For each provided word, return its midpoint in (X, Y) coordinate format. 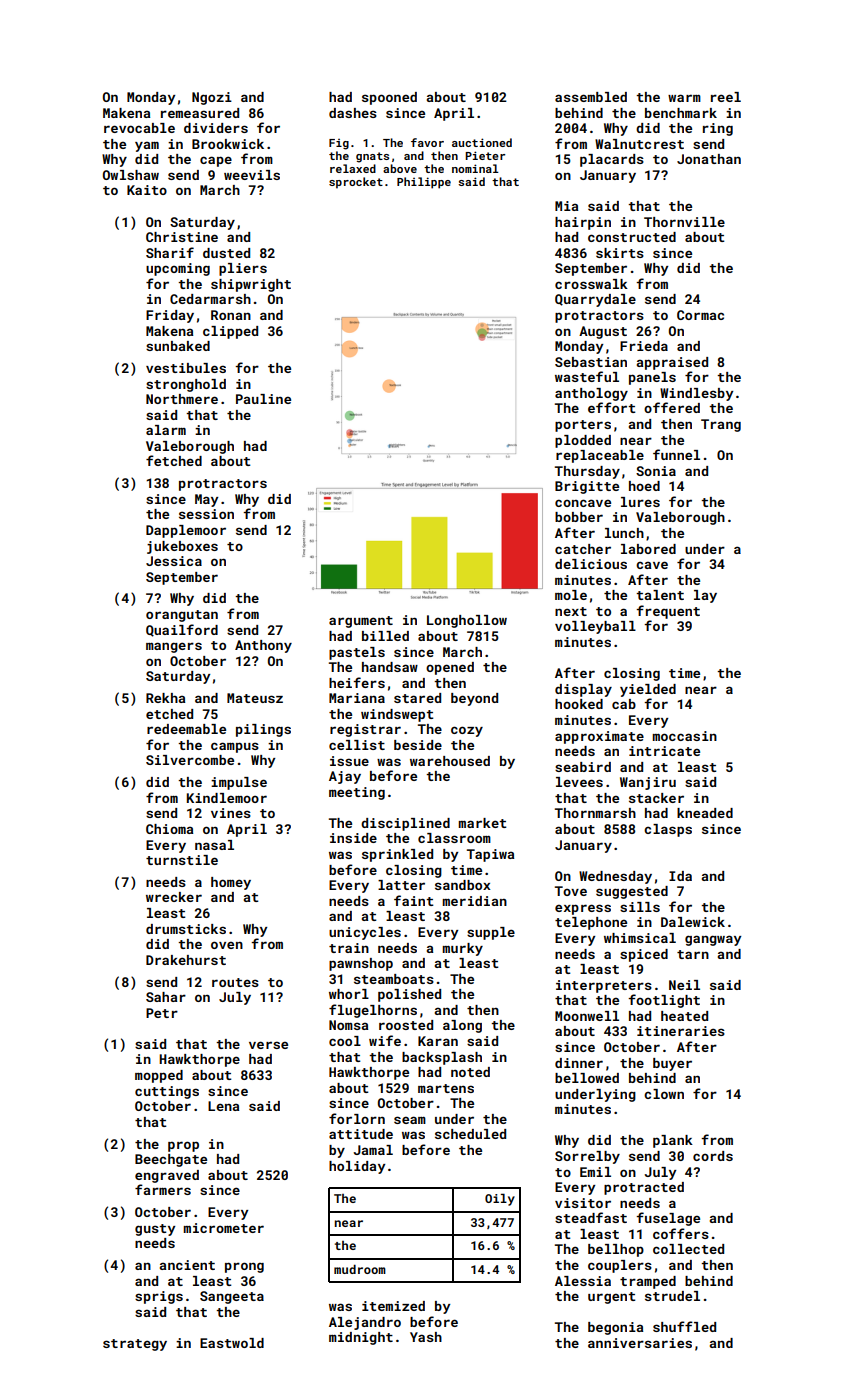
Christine (182, 237)
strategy (135, 1345)
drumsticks (186, 929)
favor (427, 142)
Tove (571, 891)
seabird (583, 767)
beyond (474, 699)
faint (413, 900)
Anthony (263, 646)
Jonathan (709, 159)
